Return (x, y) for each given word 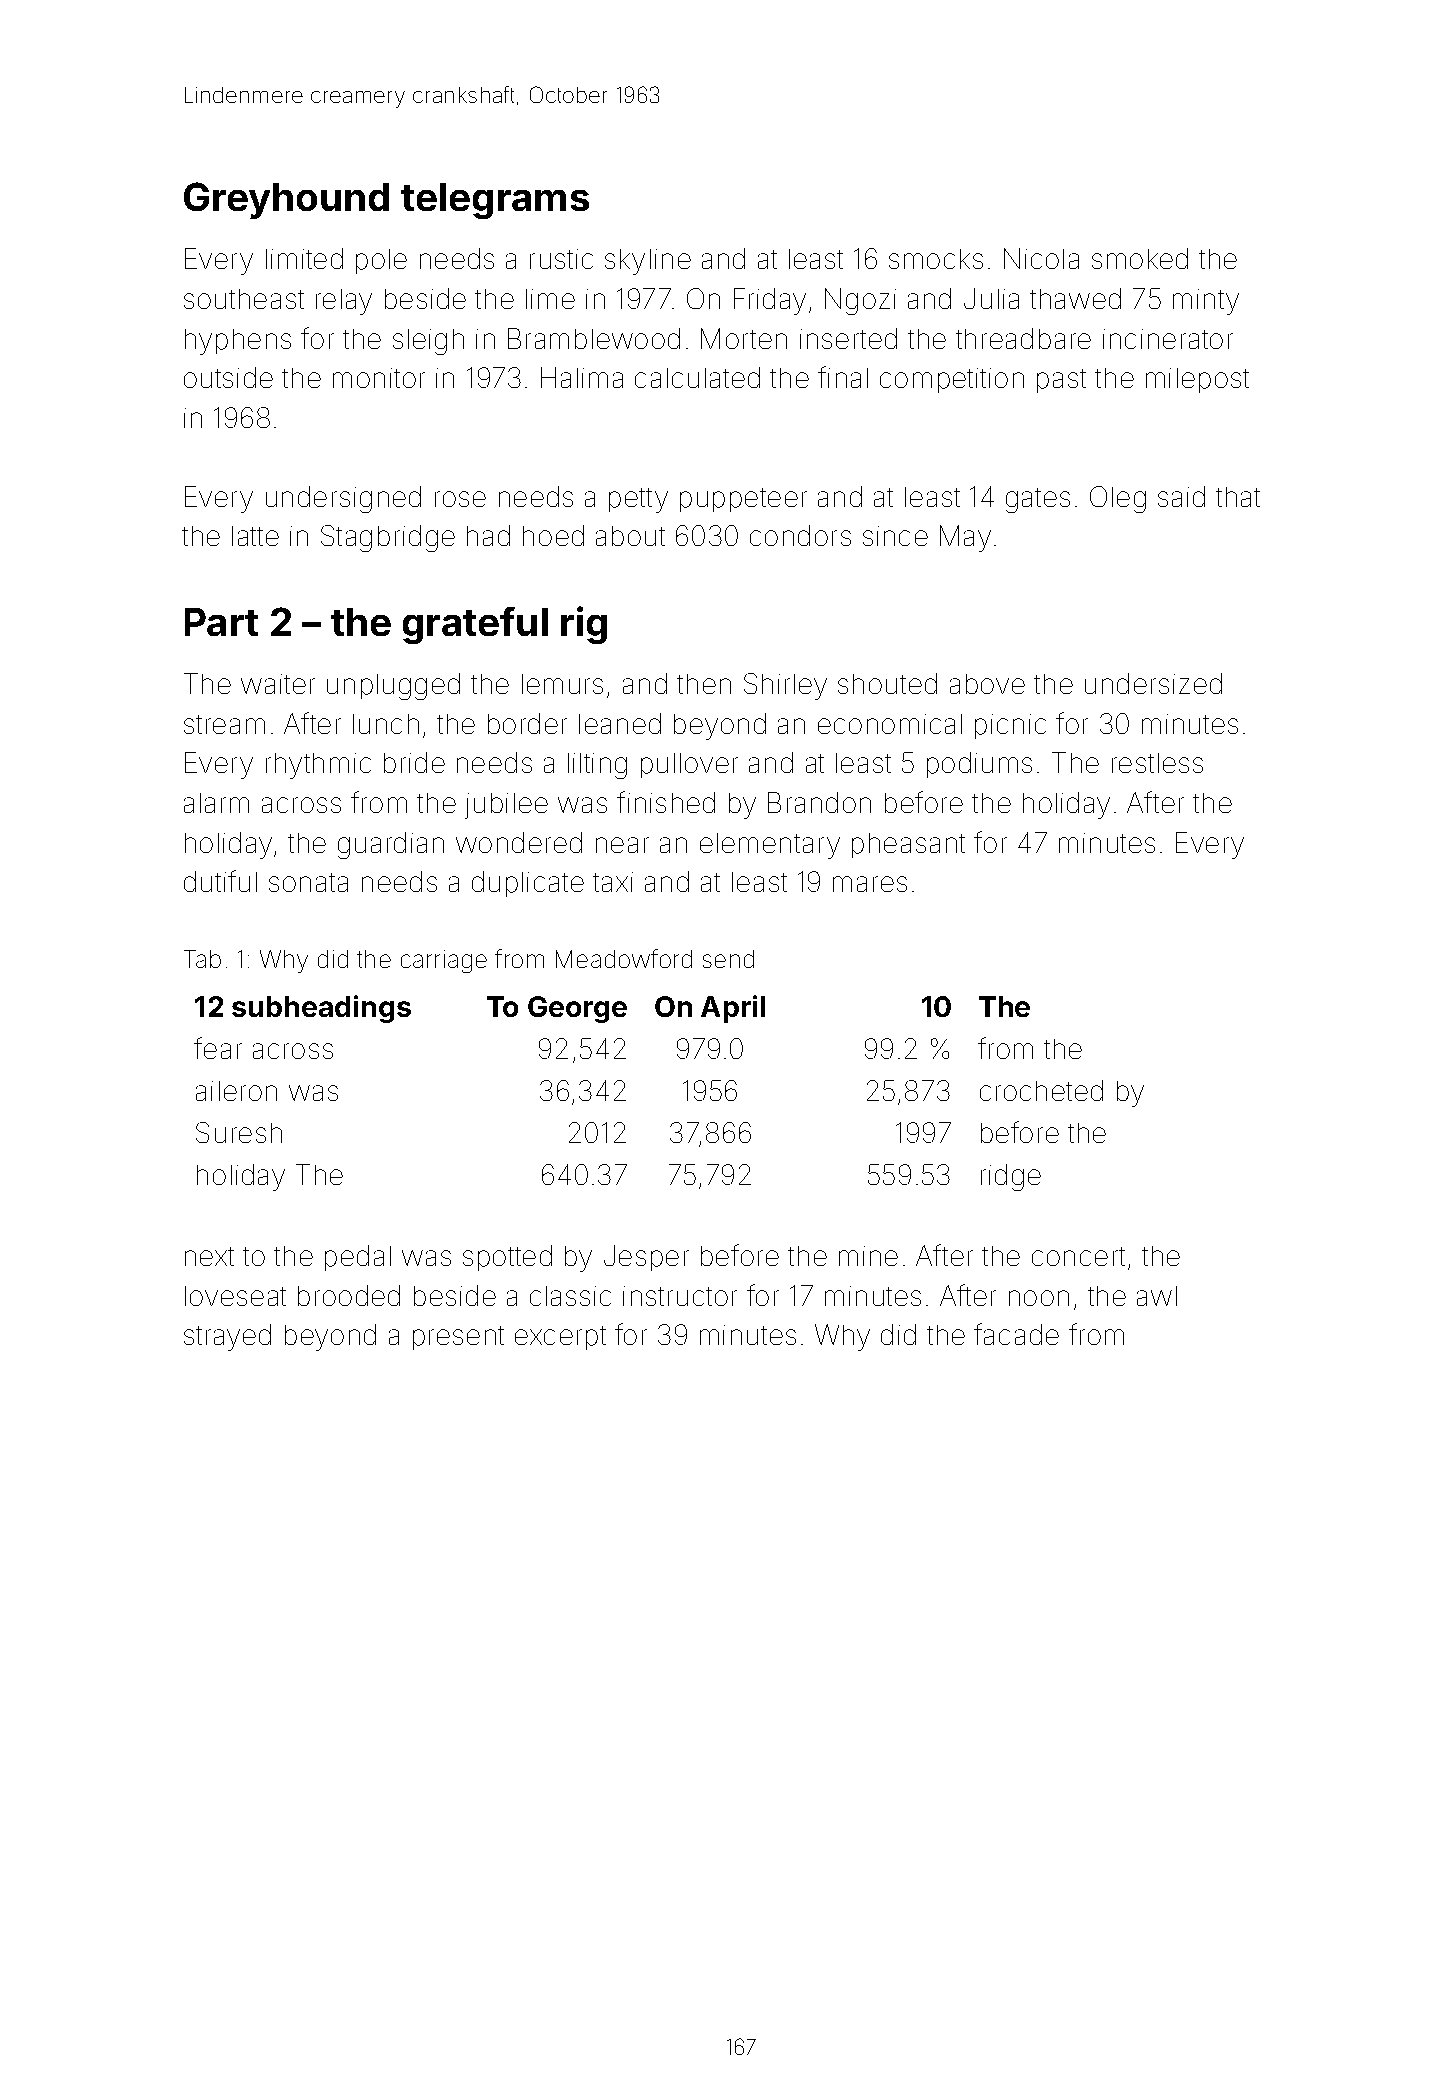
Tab (202, 959)
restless (1157, 763)
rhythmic (318, 766)
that (1238, 497)
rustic (561, 259)
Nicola (1041, 258)
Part (221, 622)
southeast (244, 299)
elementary (770, 846)
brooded (349, 1295)
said (1181, 496)
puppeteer (743, 500)
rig (584, 625)
